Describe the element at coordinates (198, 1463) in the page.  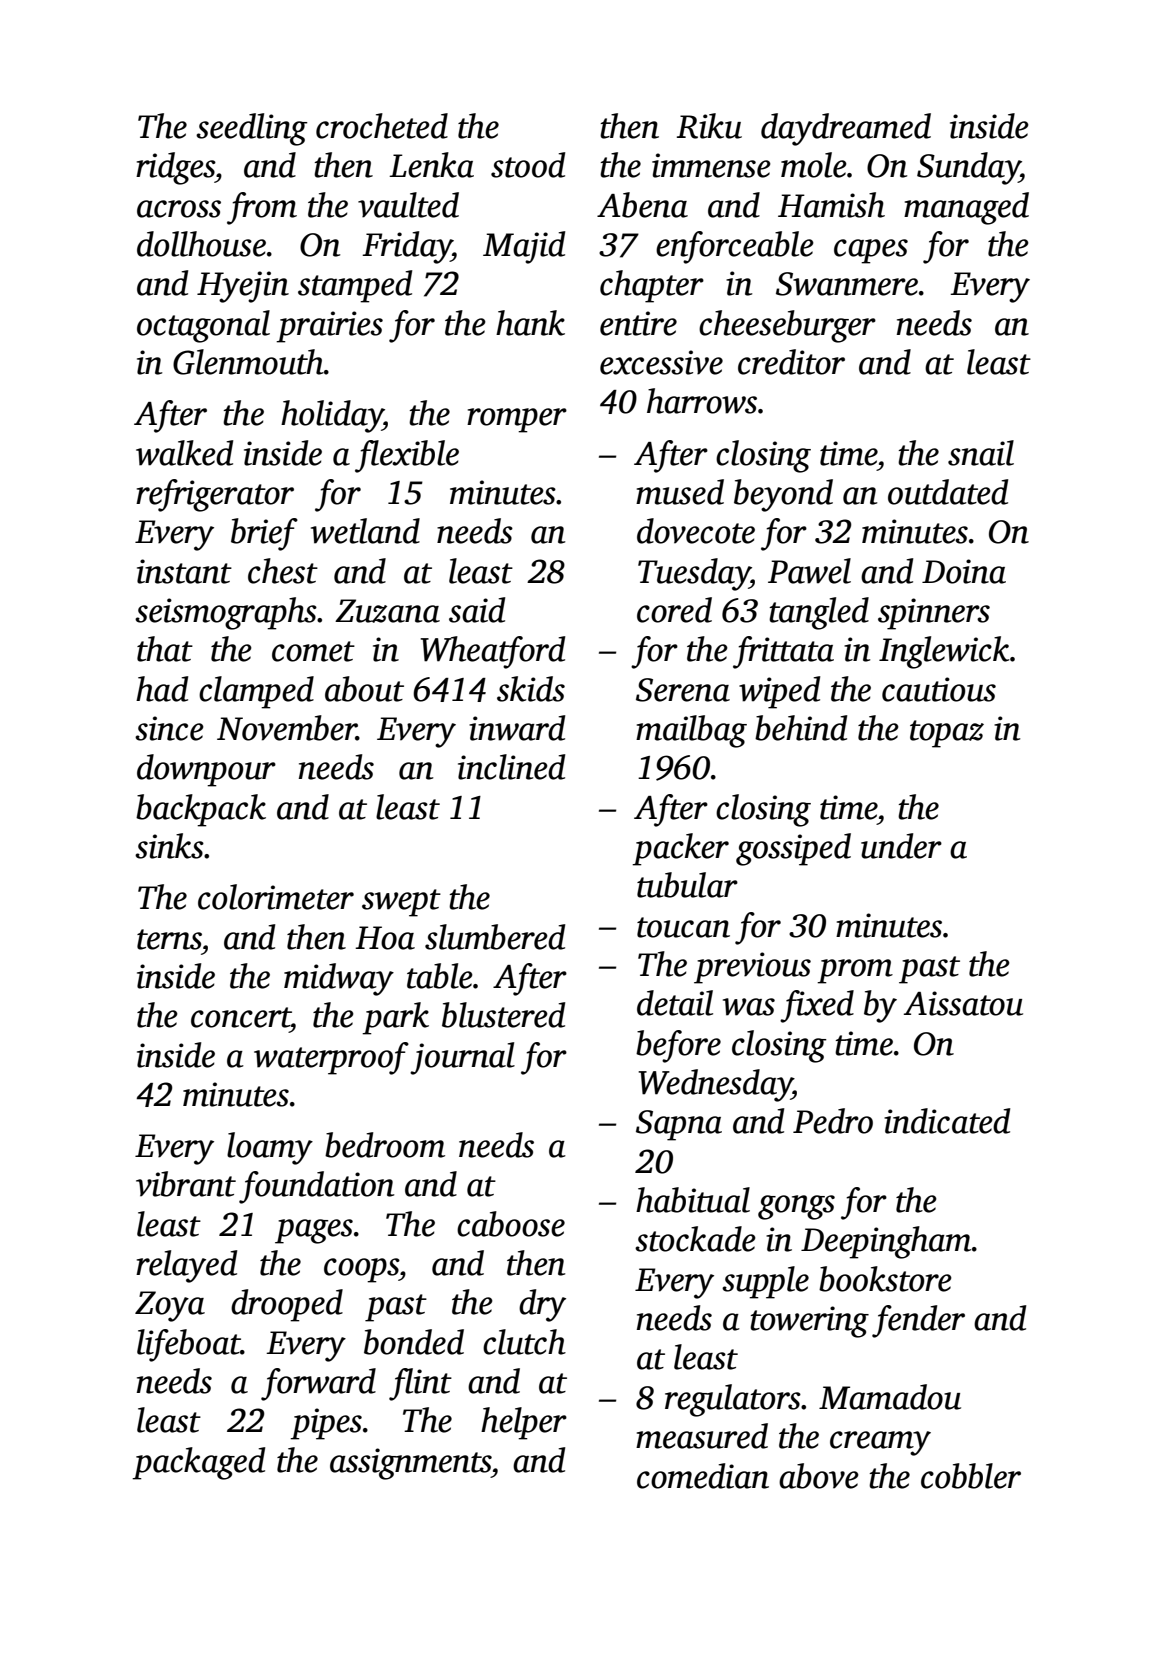
I see `packaged` at that location.
